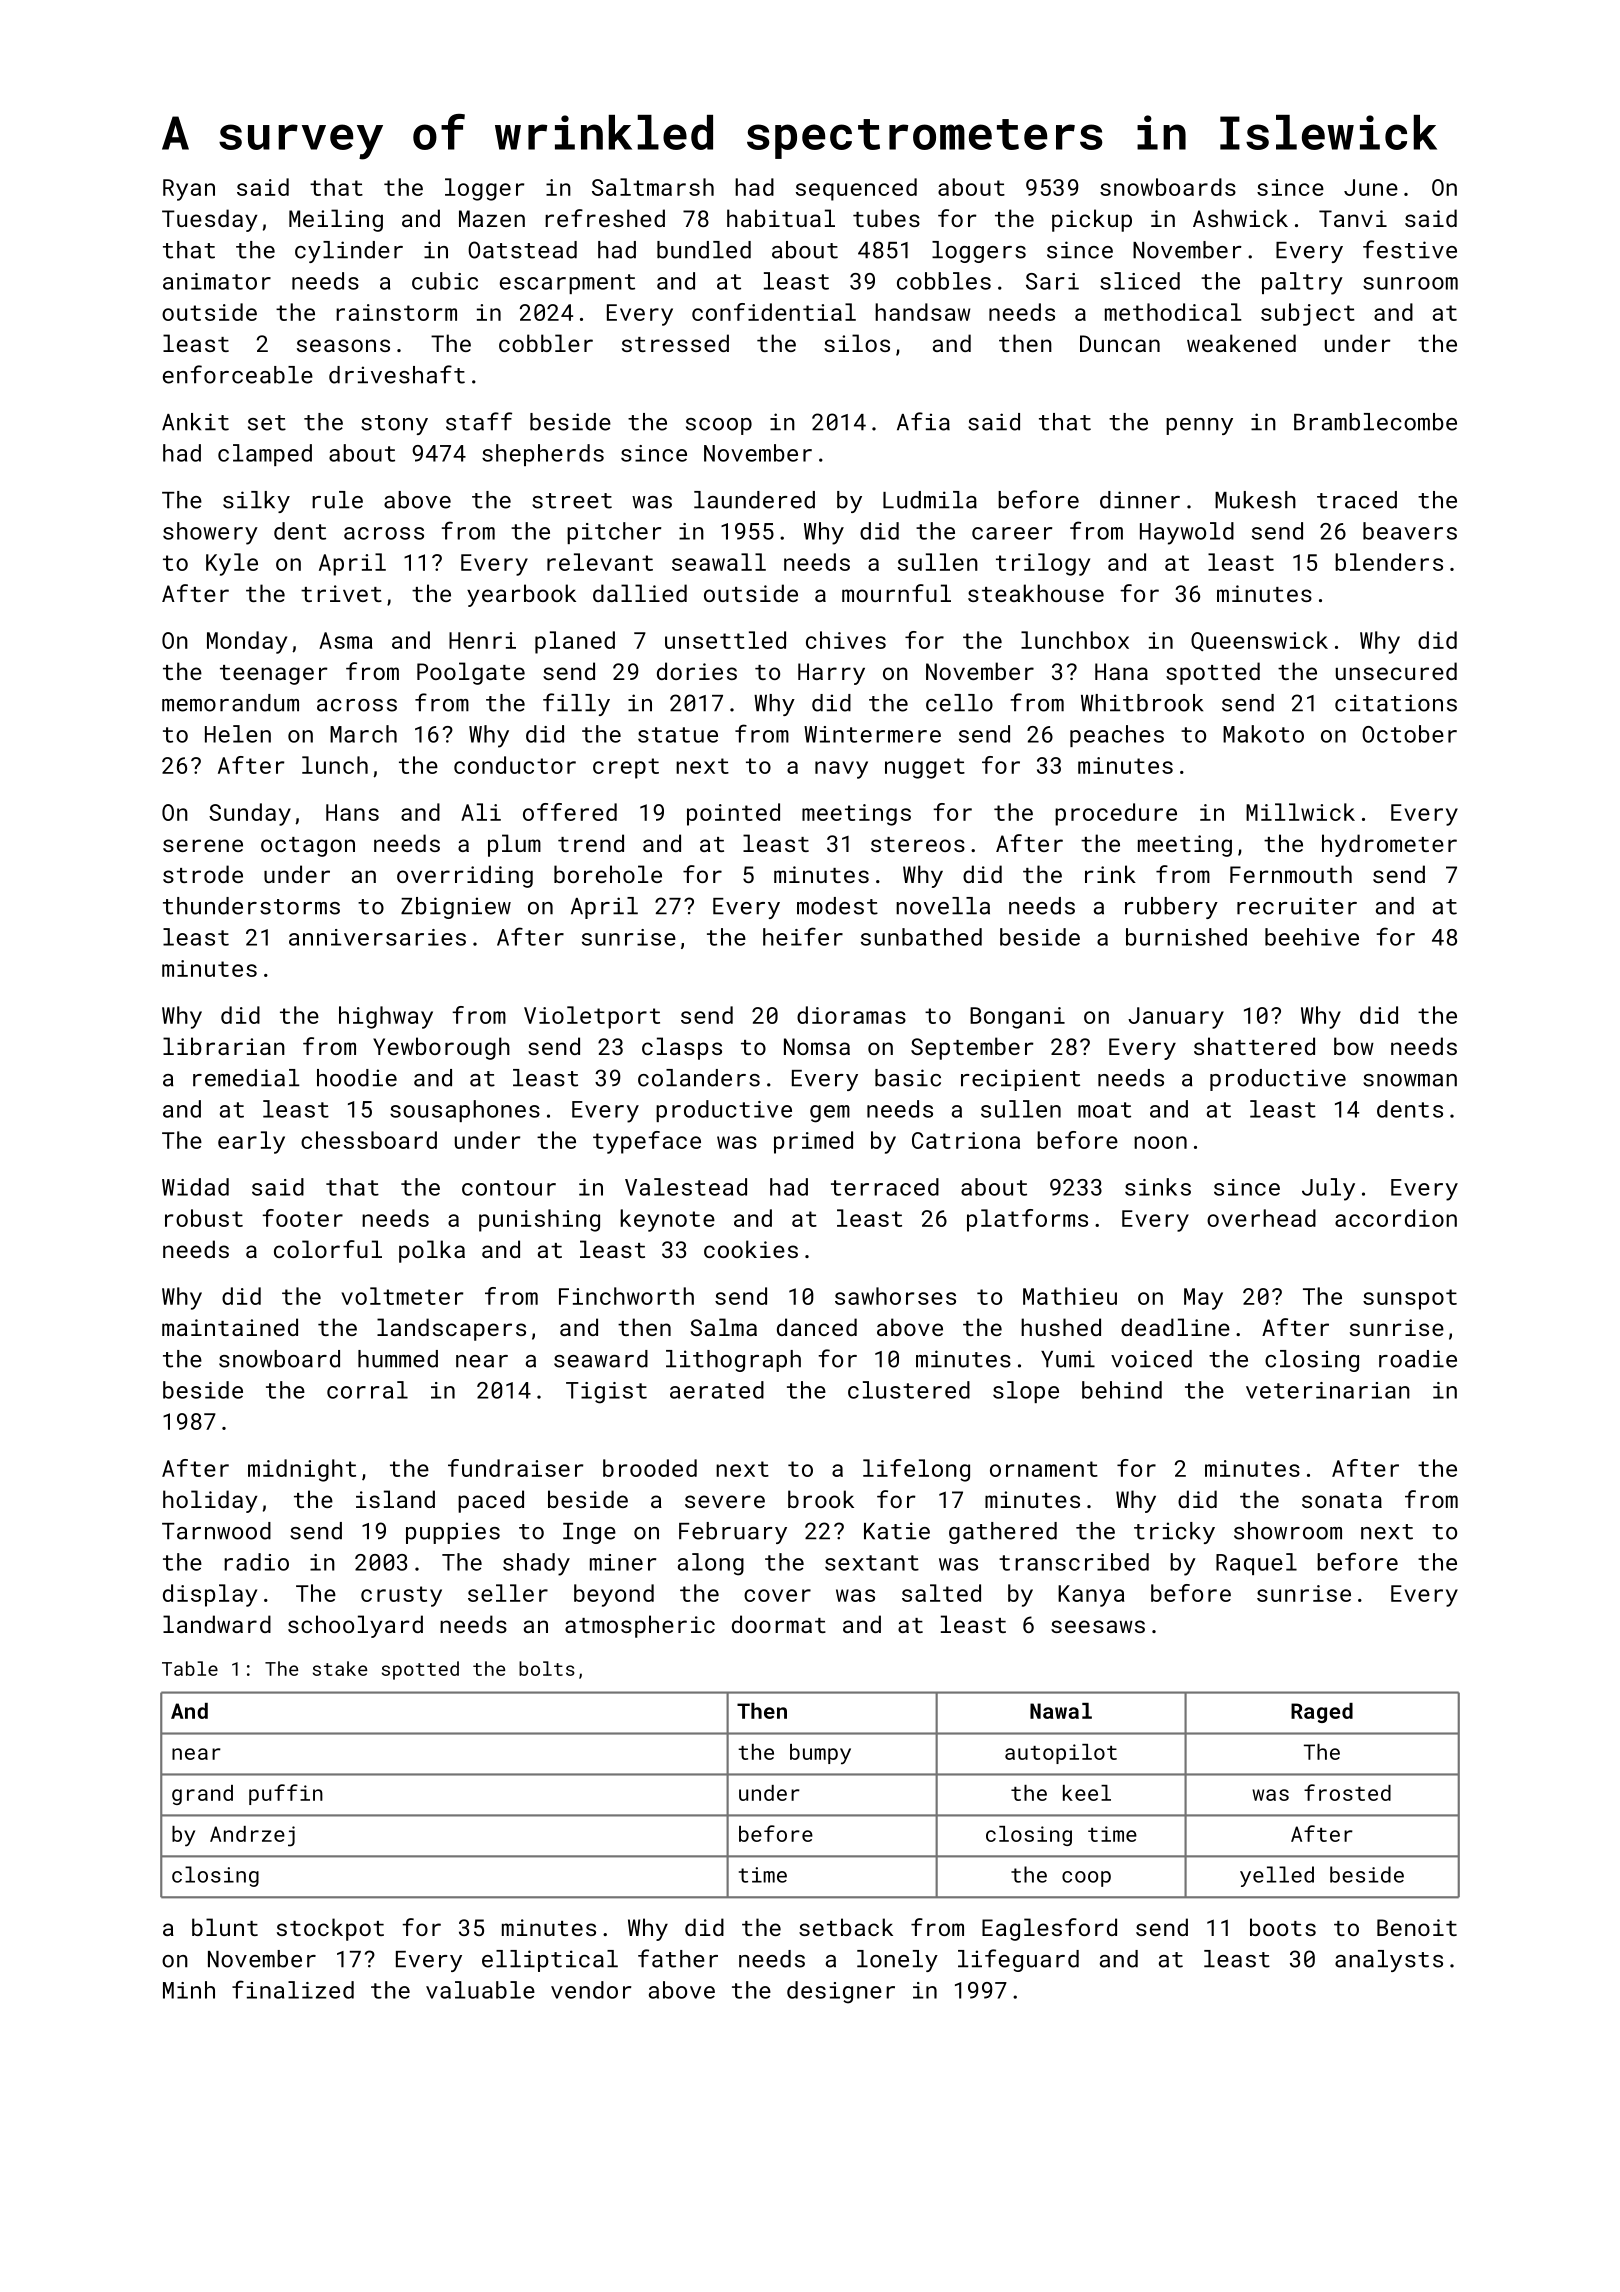 The image size is (1620, 2292). I want to click on Tuesday, so click(209, 220).
